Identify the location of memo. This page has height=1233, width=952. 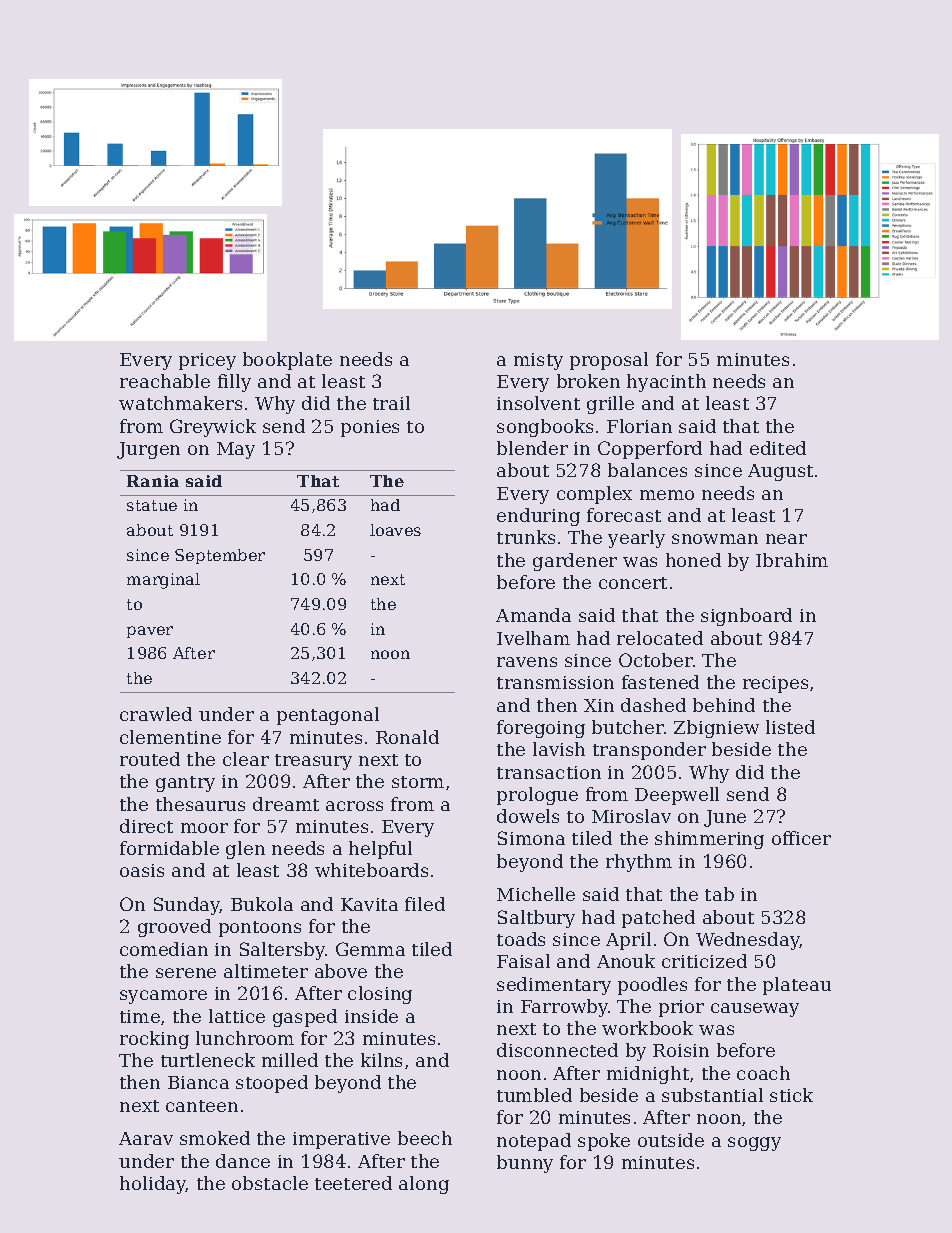
(667, 495).
